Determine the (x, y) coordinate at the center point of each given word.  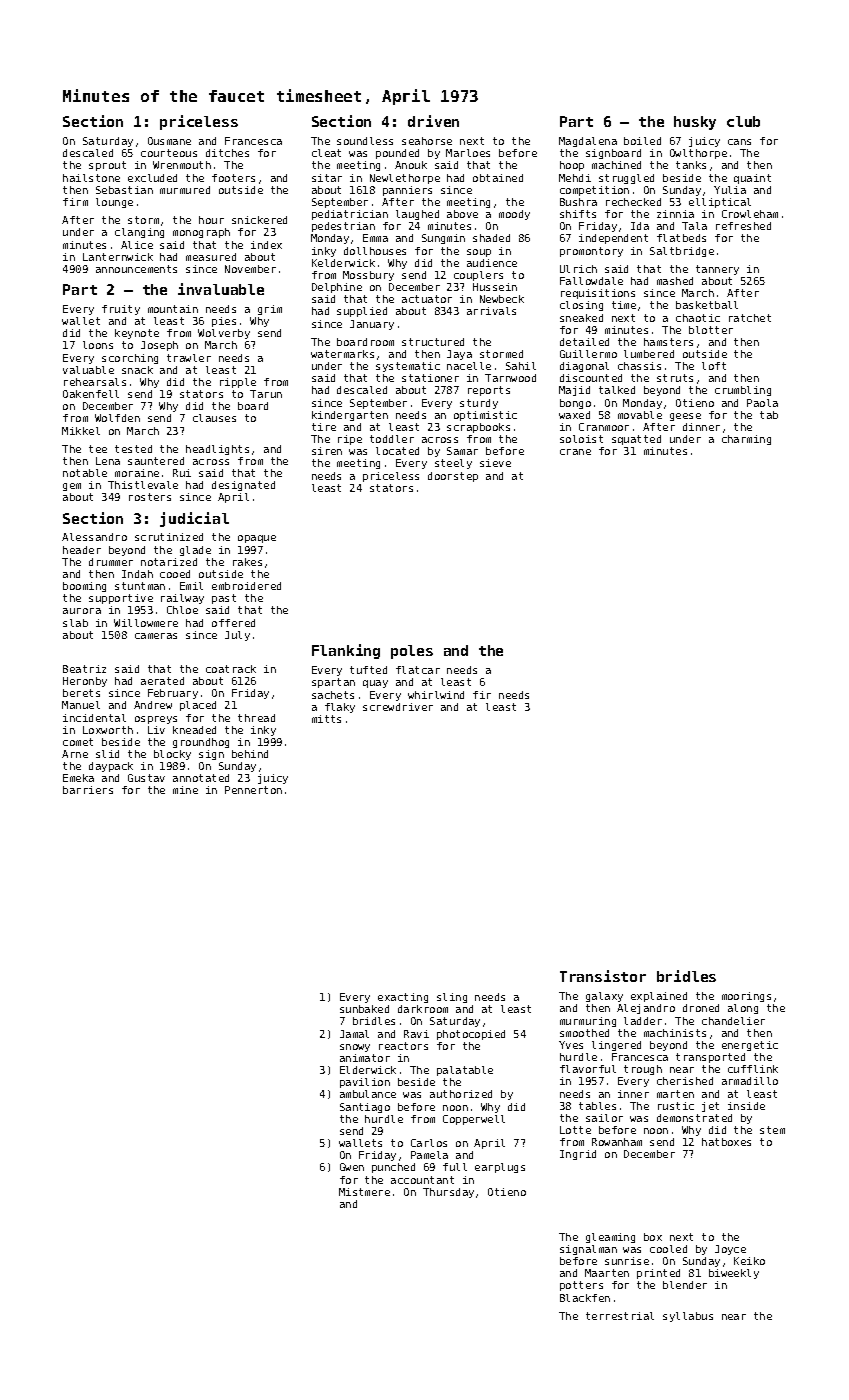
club (743, 121)
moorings (746, 997)
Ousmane (169, 141)
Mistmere (364, 1192)
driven (433, 121)
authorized (461, 1094)
